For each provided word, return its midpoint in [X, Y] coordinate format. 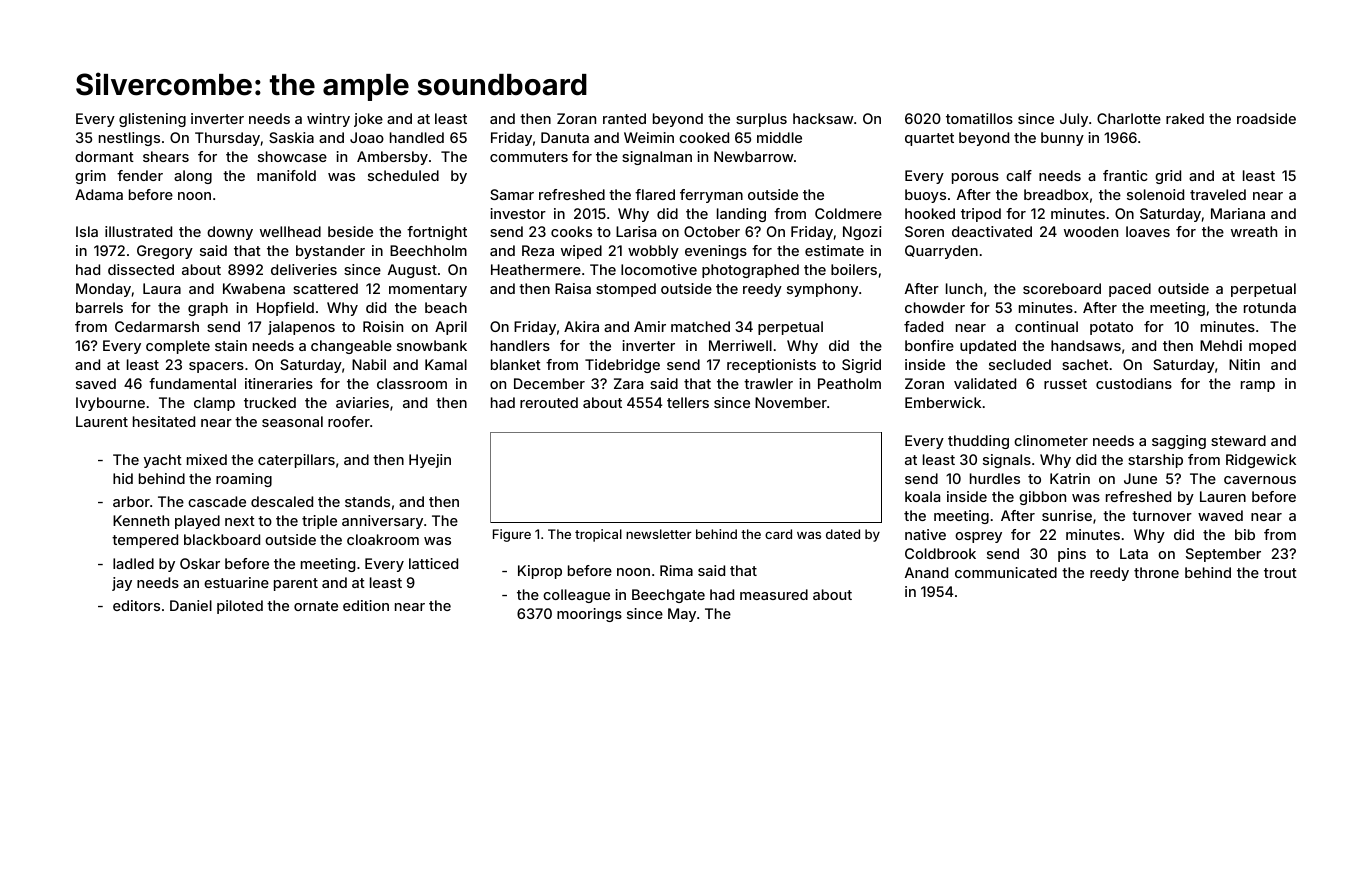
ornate [316, 606]
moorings [589, 615]
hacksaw [823, 118]
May [682, 615]
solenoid [1155, 194]
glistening [152, 120]
